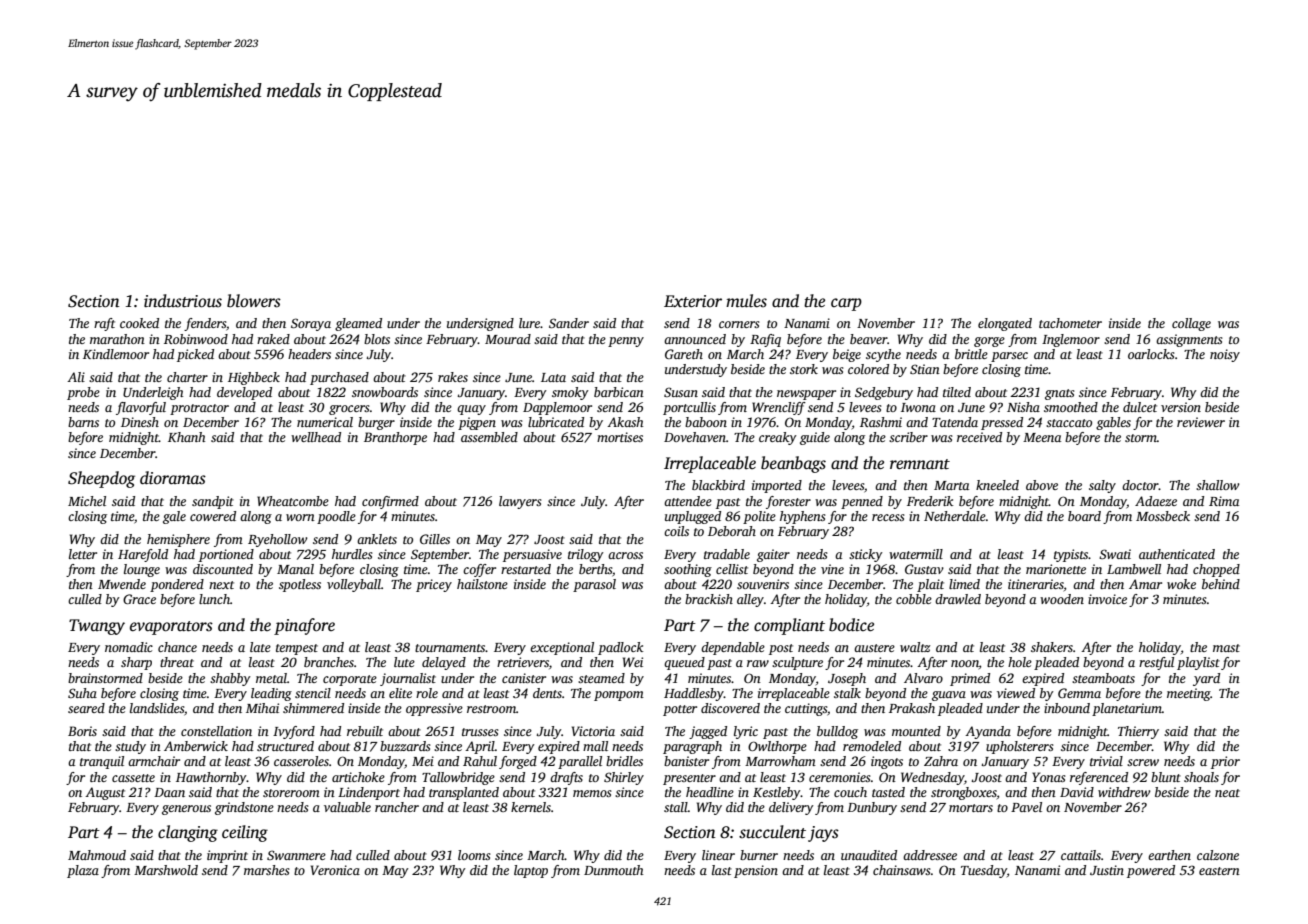  I want to click on trusses, so click(480, 732).
